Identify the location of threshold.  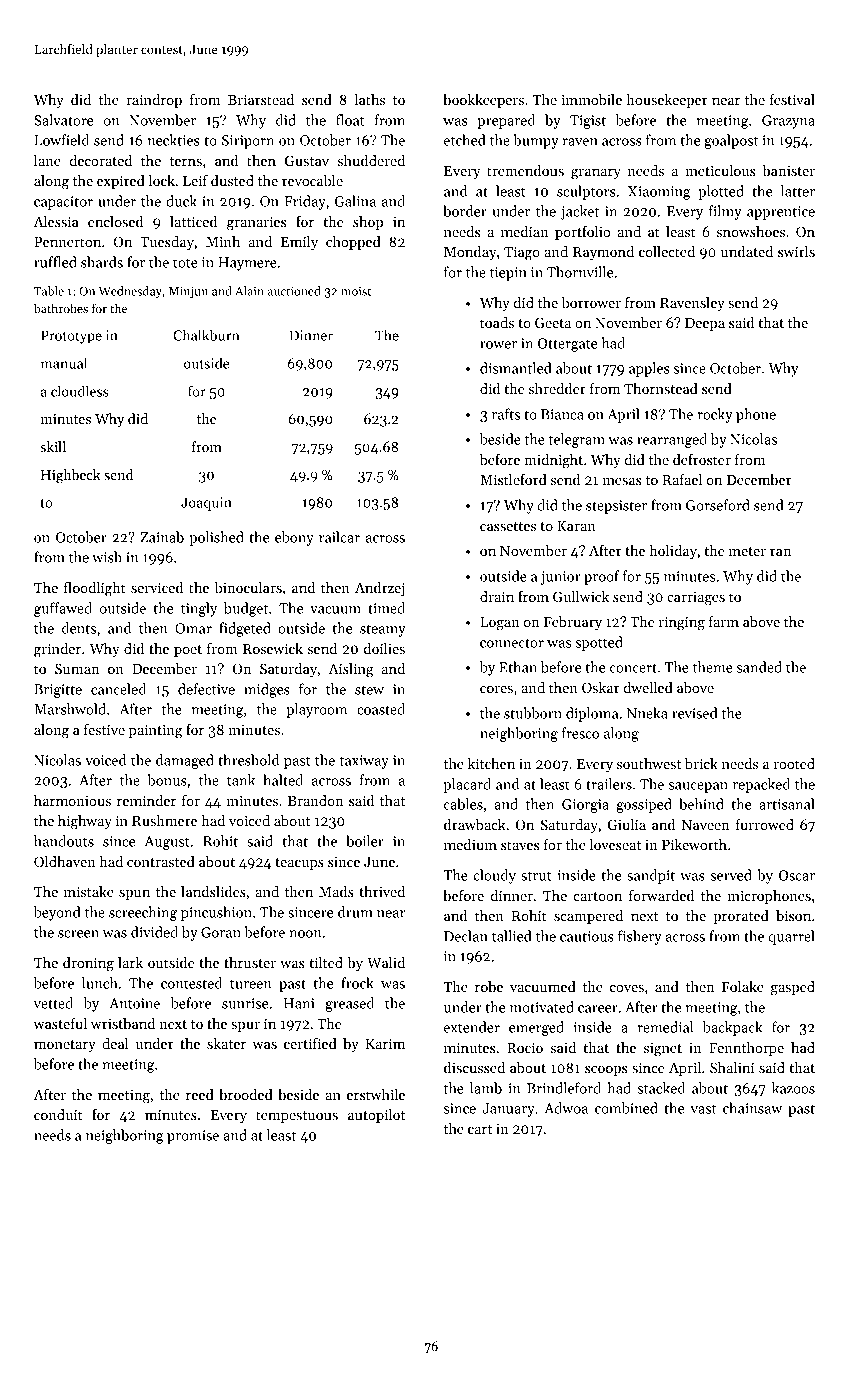
(248, 760).
